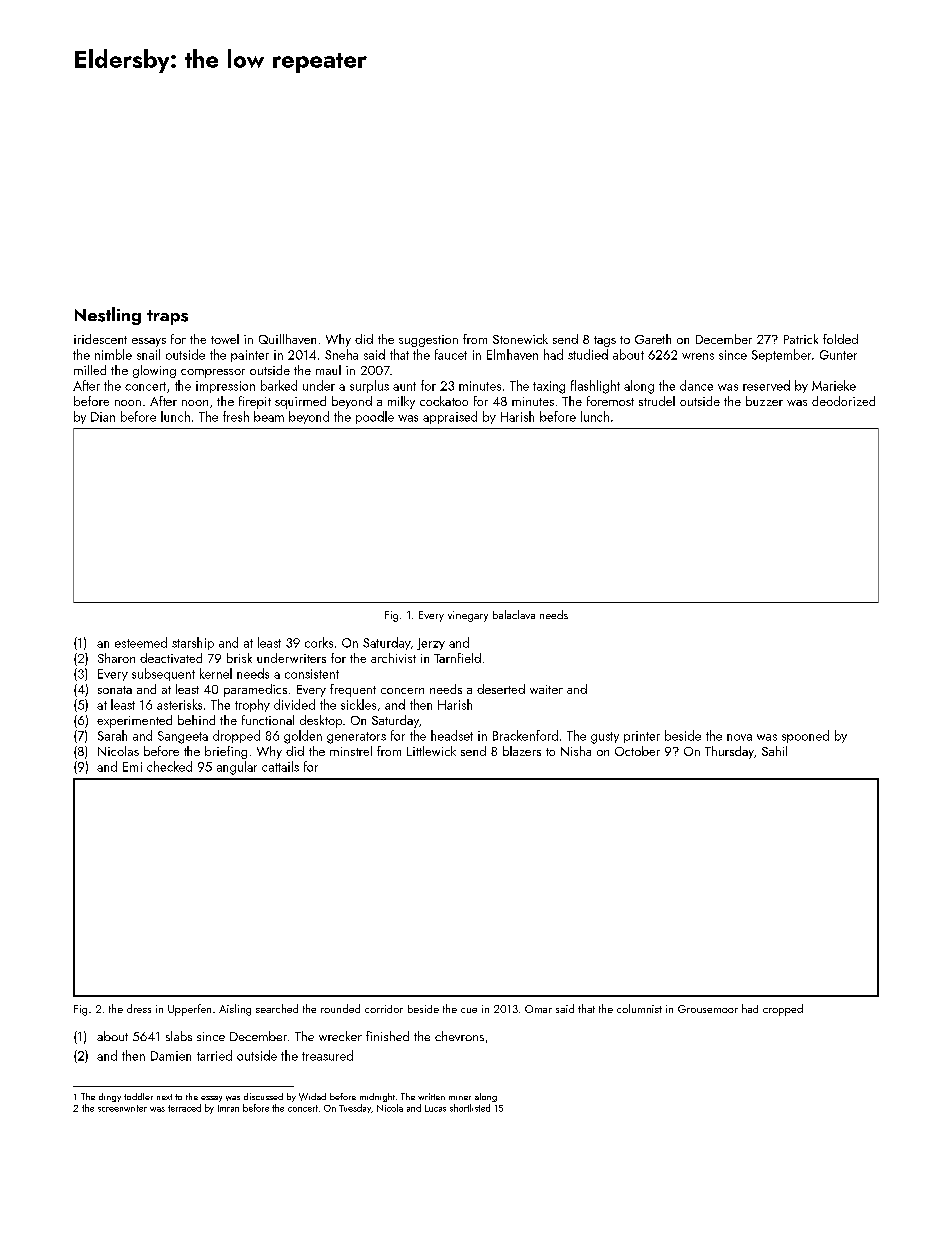  I want to click on searched, so click(277, 1008).
